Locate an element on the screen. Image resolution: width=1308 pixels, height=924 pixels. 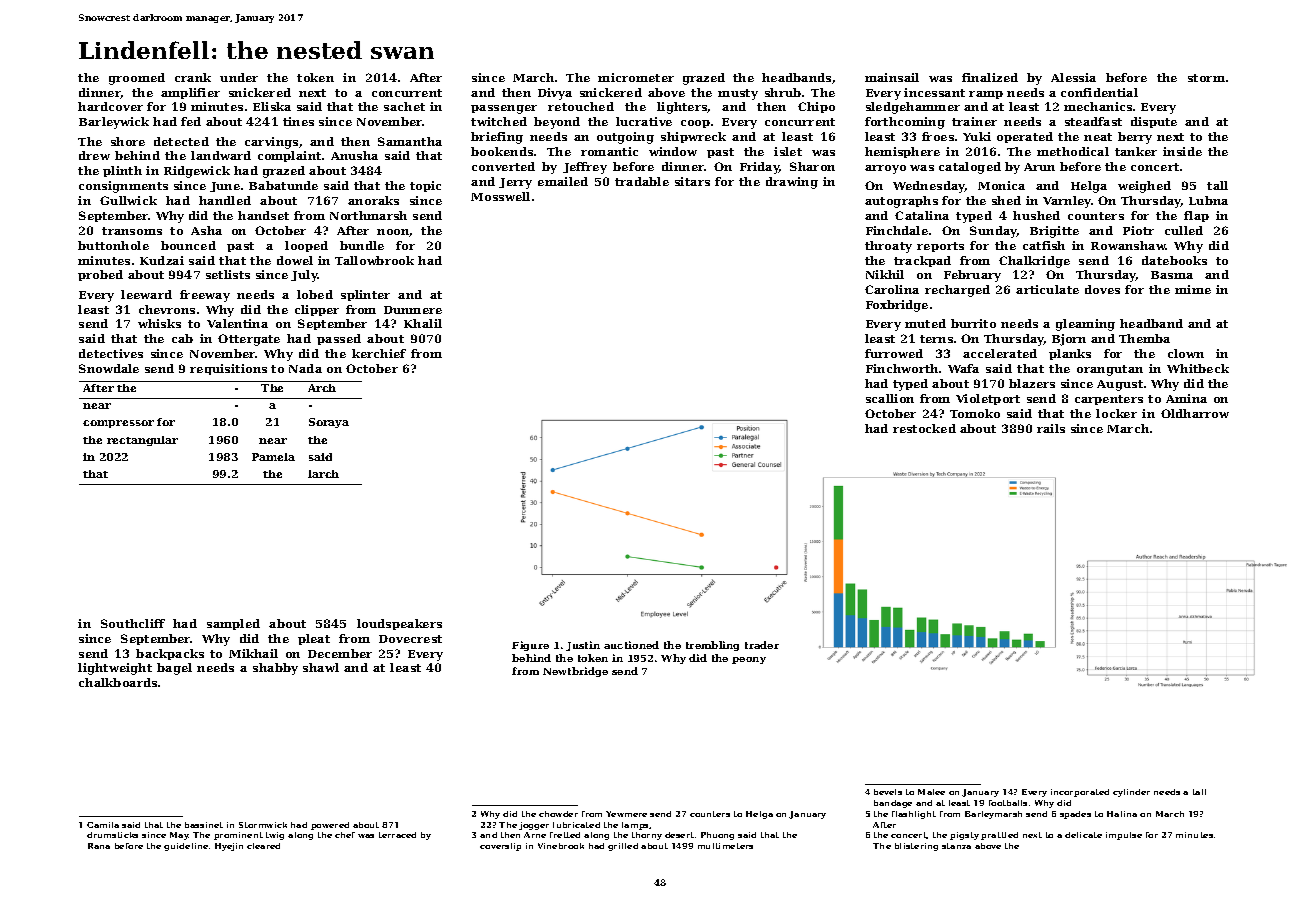
Violetport is located at coordinates (988, 399).
